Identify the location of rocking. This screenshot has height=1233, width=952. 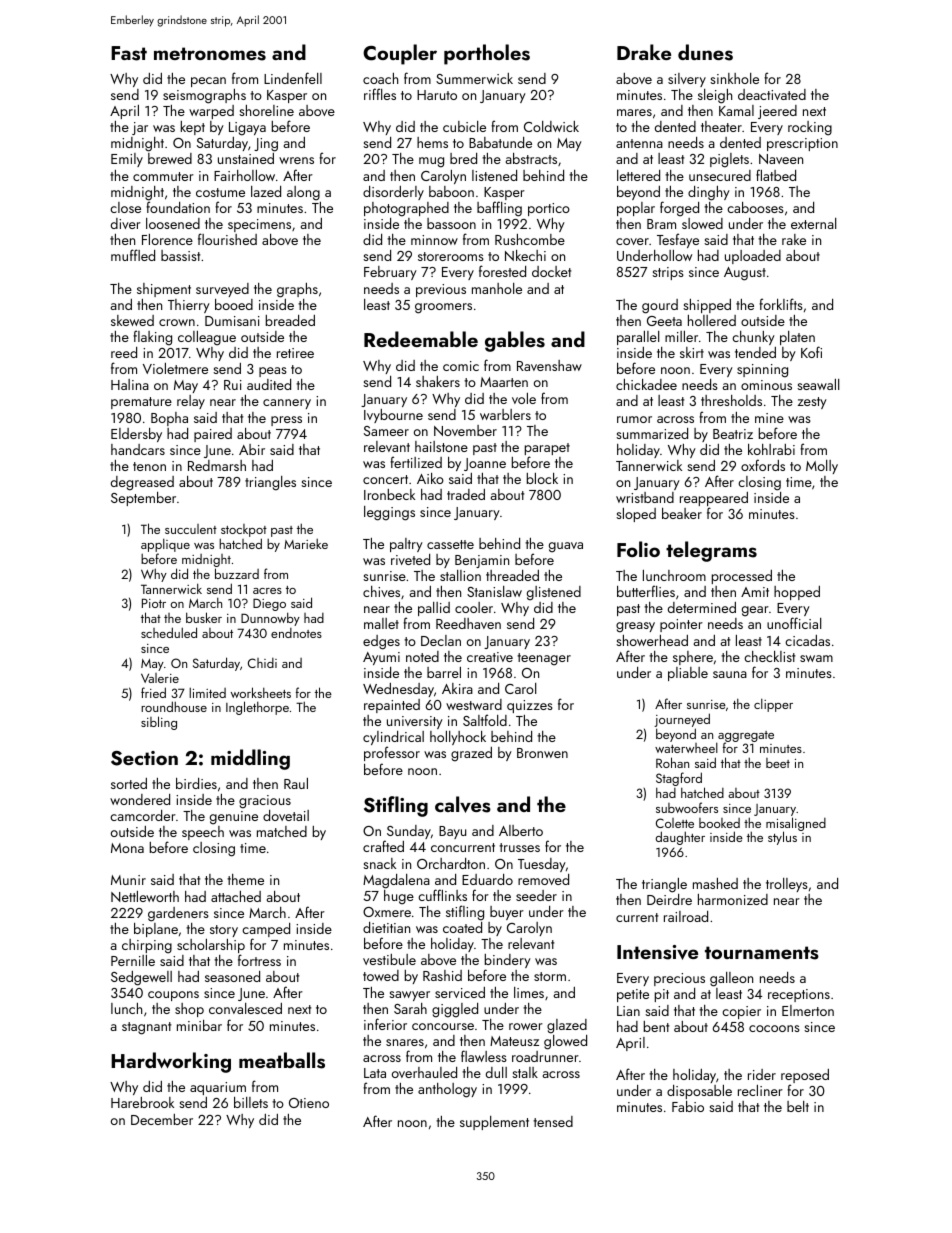
(810, 128).
